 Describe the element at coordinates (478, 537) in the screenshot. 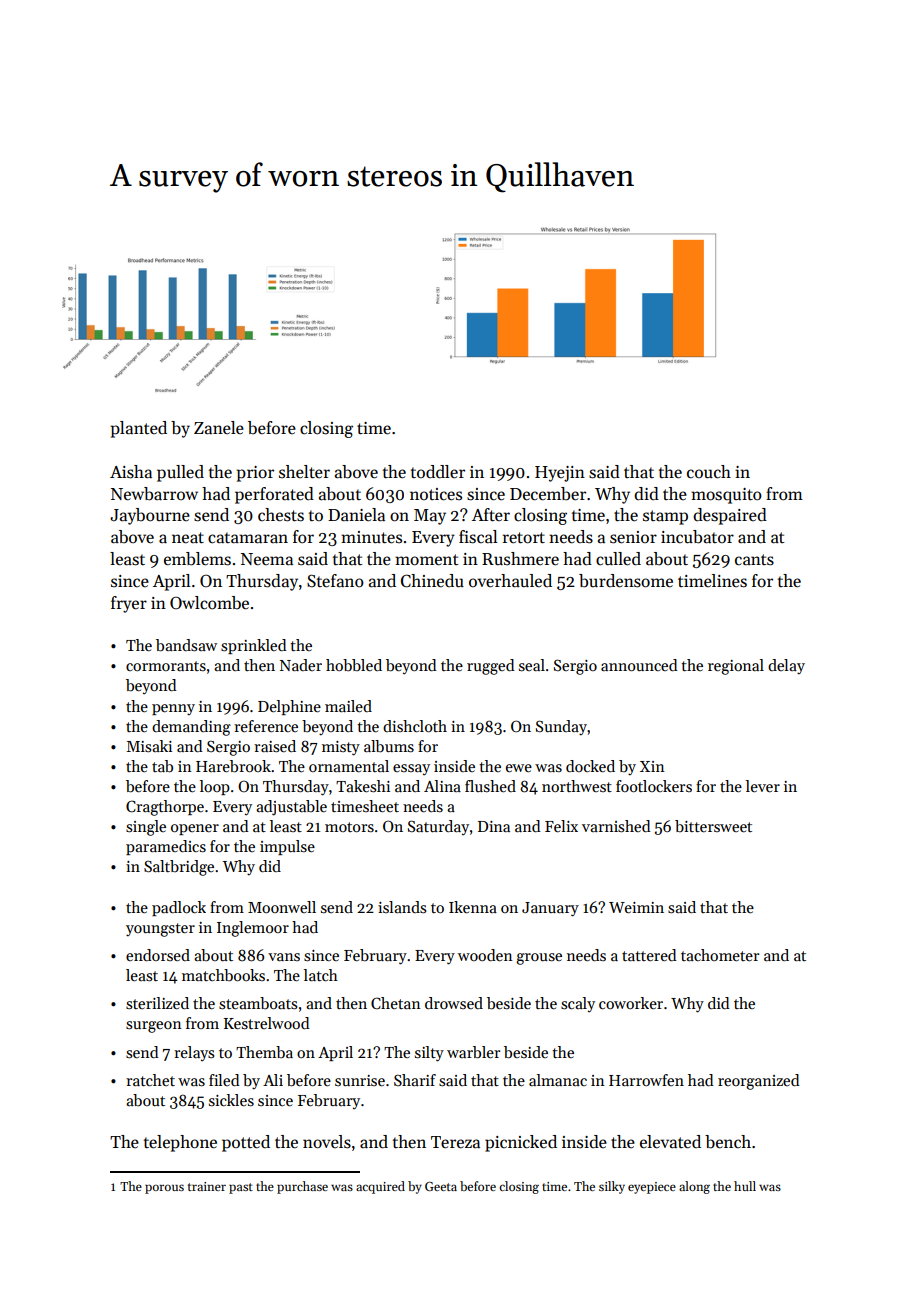

I see `fiscal` at that location.
